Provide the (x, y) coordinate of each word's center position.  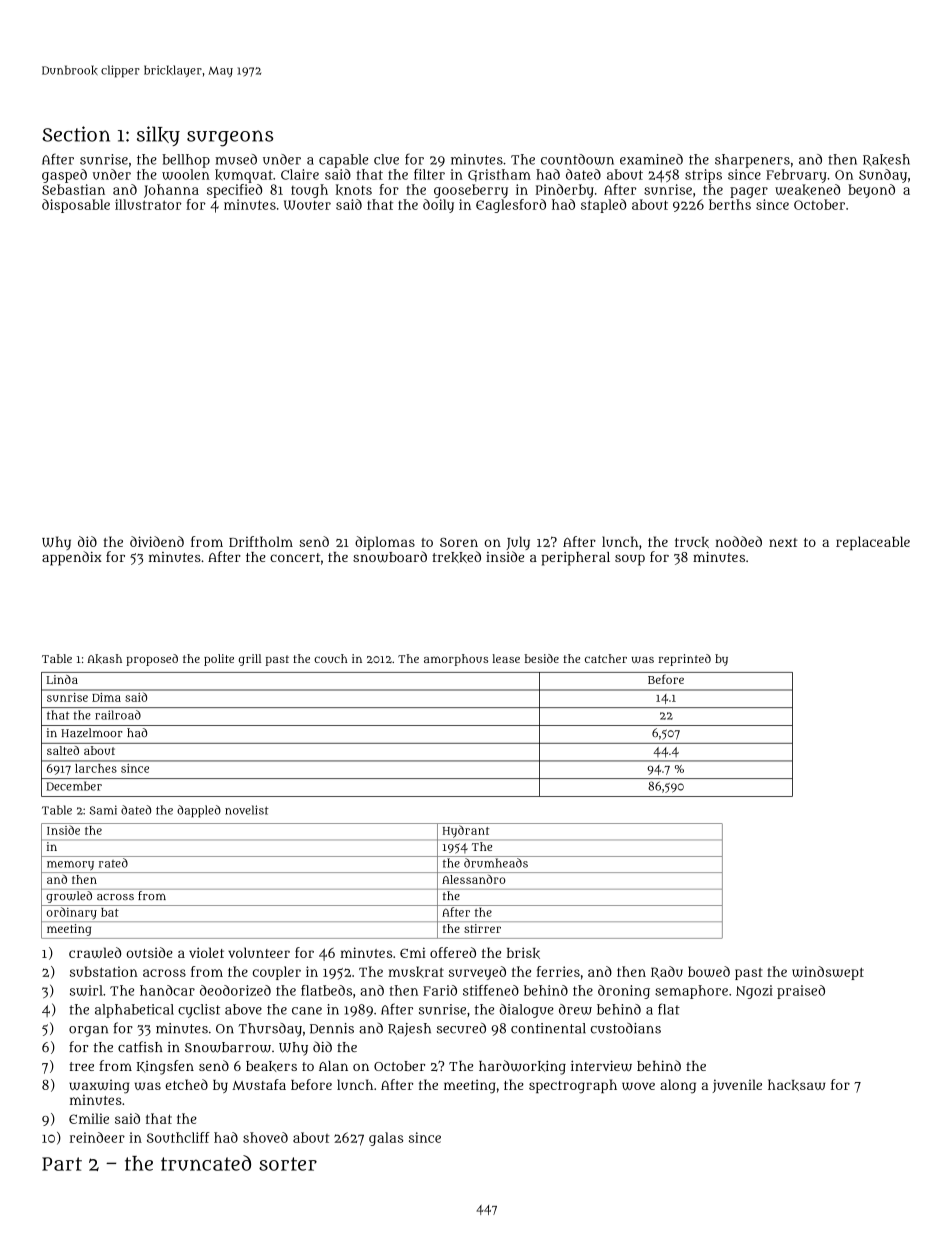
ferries (558, 971)
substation (104, 971)
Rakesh (886, 160)
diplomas (385, 543)
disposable (76, 206)
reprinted (685, 660)
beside (542, 658)
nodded (739, 541)
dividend (157, 541)
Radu (667, 972)
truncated (206, 1163)
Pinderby (565, 191)
